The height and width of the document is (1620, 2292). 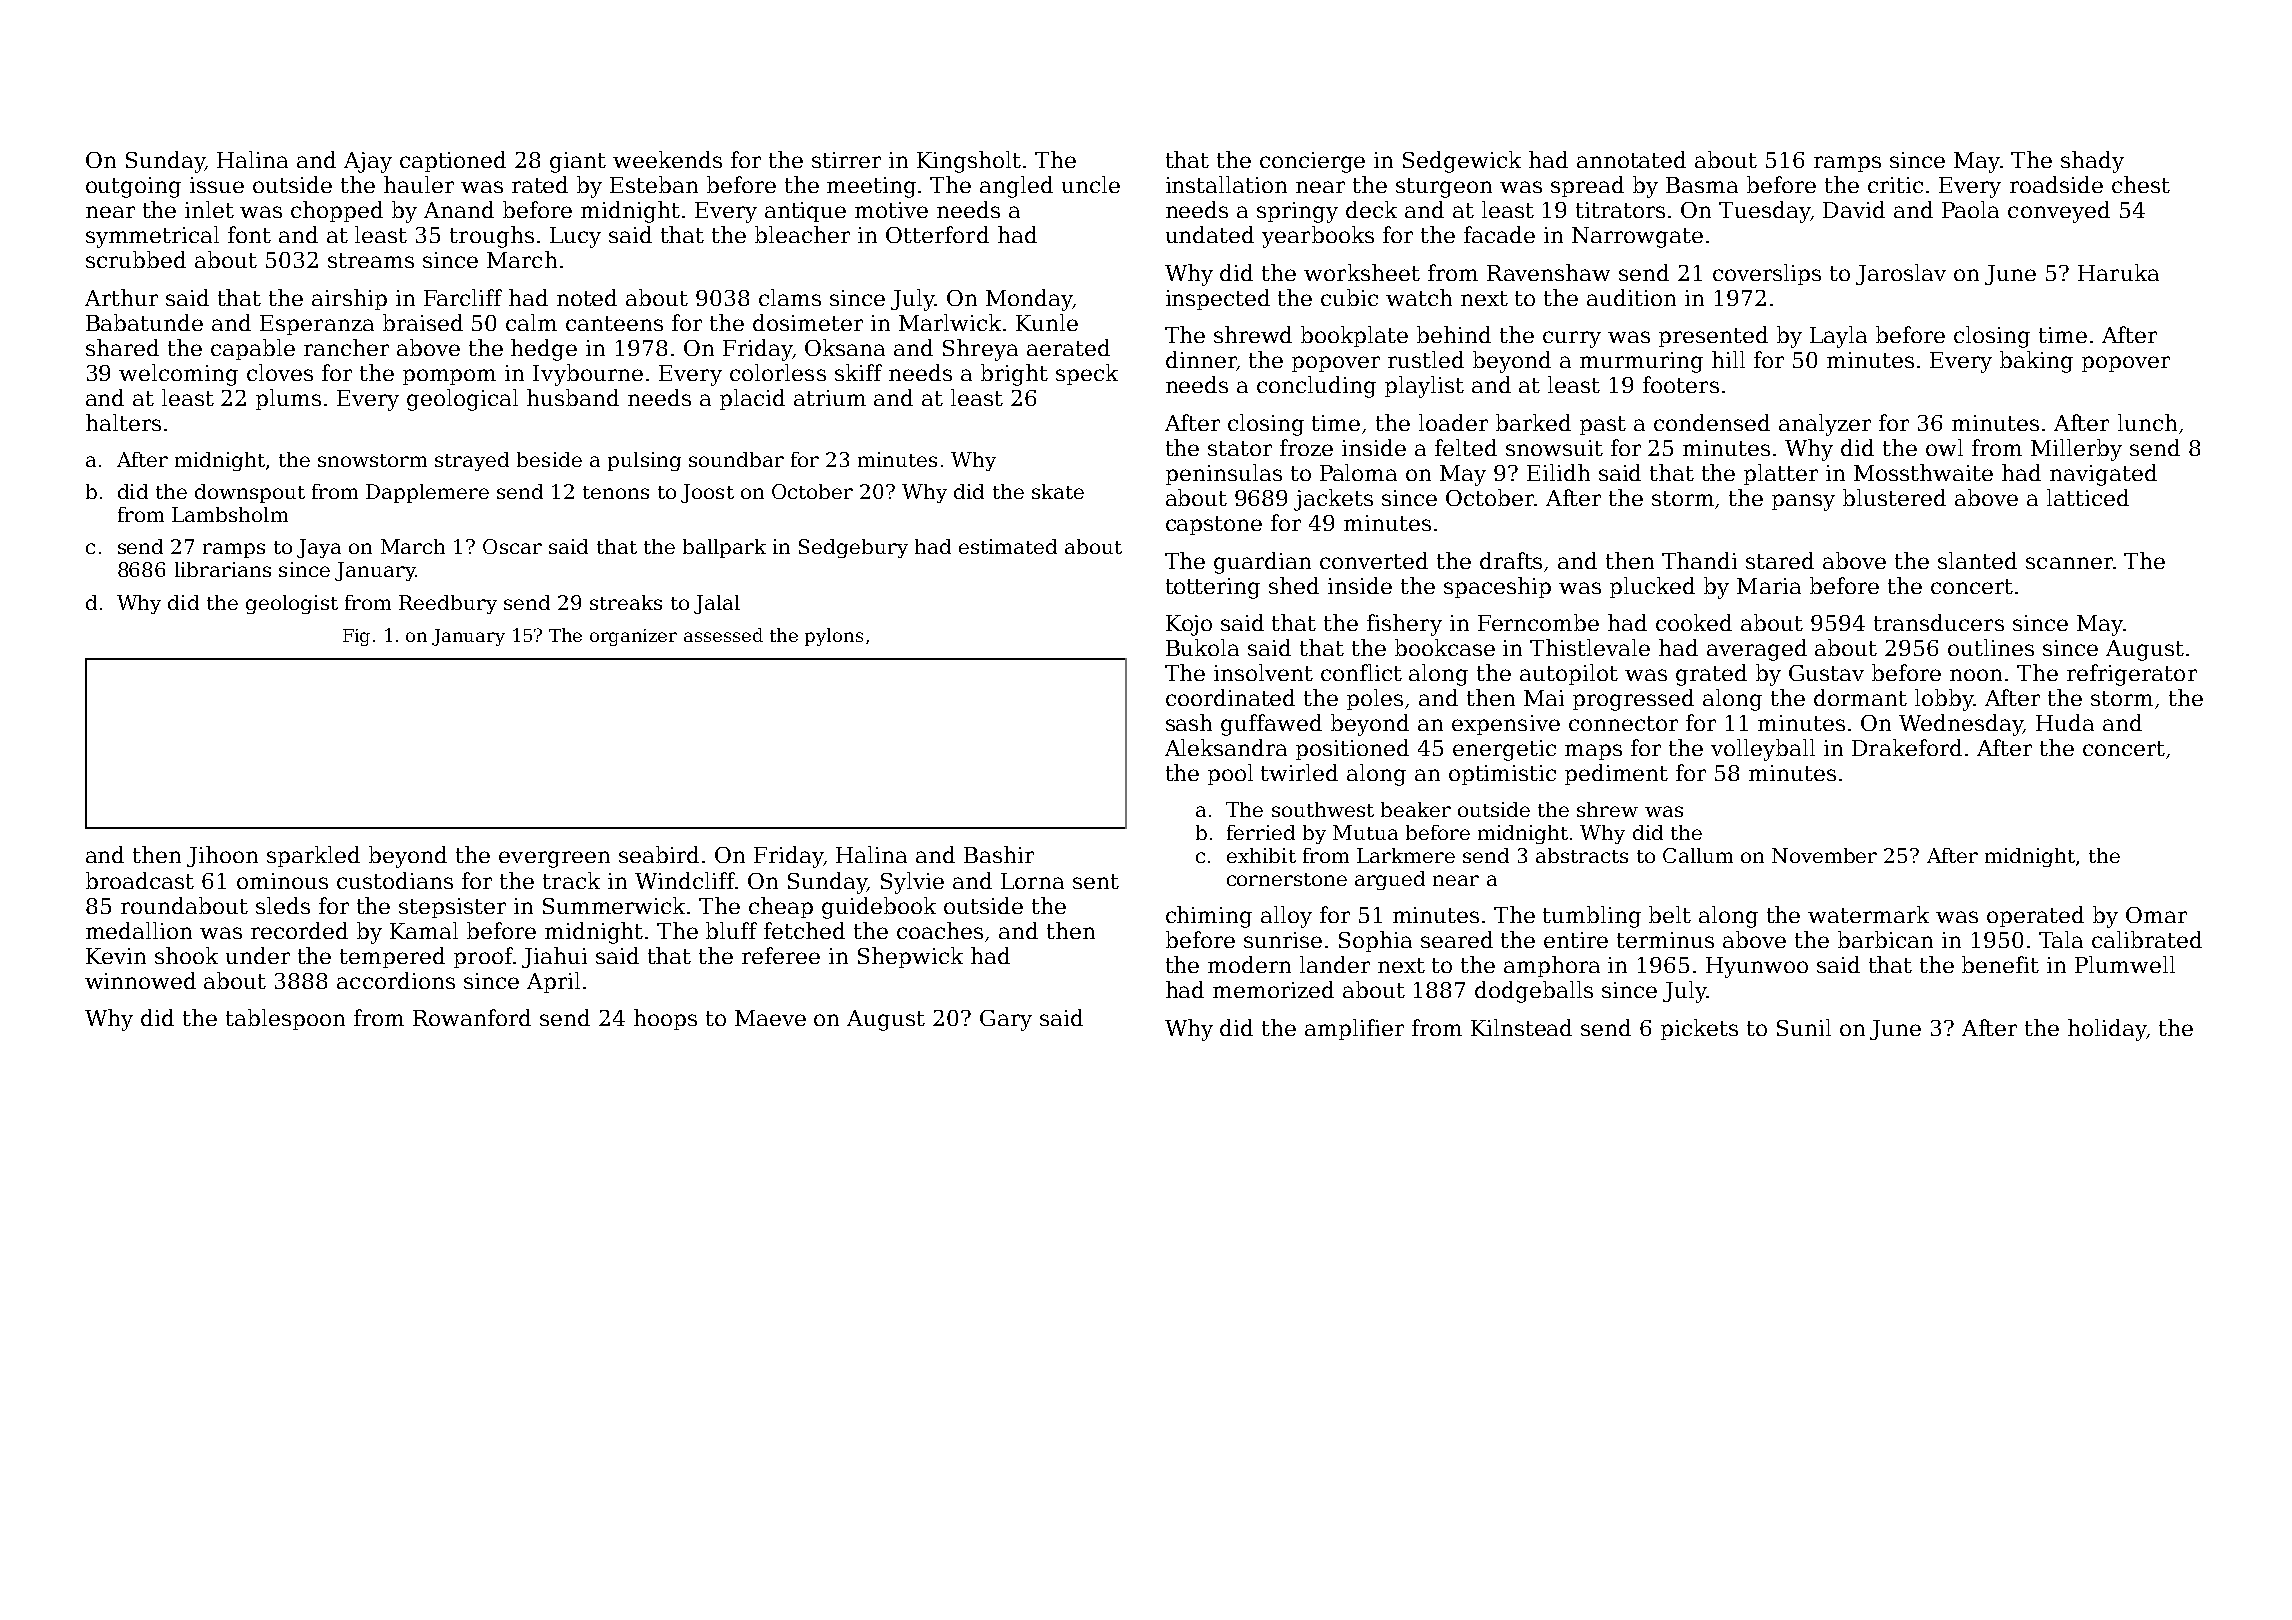 What do you see at coordinates (2059, 212) in the document?
I see `conveyed` at bounding box center [2059, 212].
